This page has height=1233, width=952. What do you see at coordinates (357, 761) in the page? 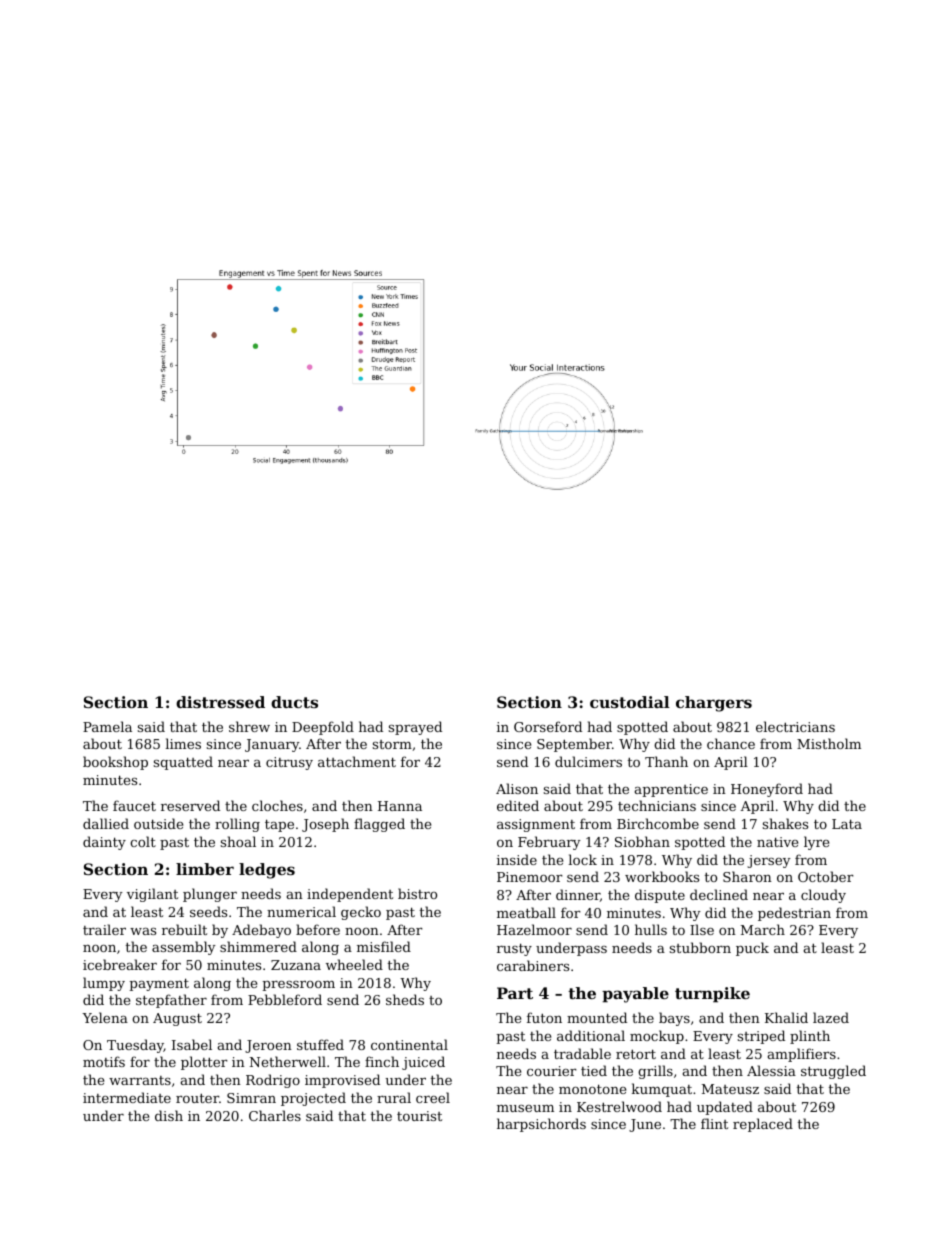
I see `attachment` at bounding box center [357, 761].
